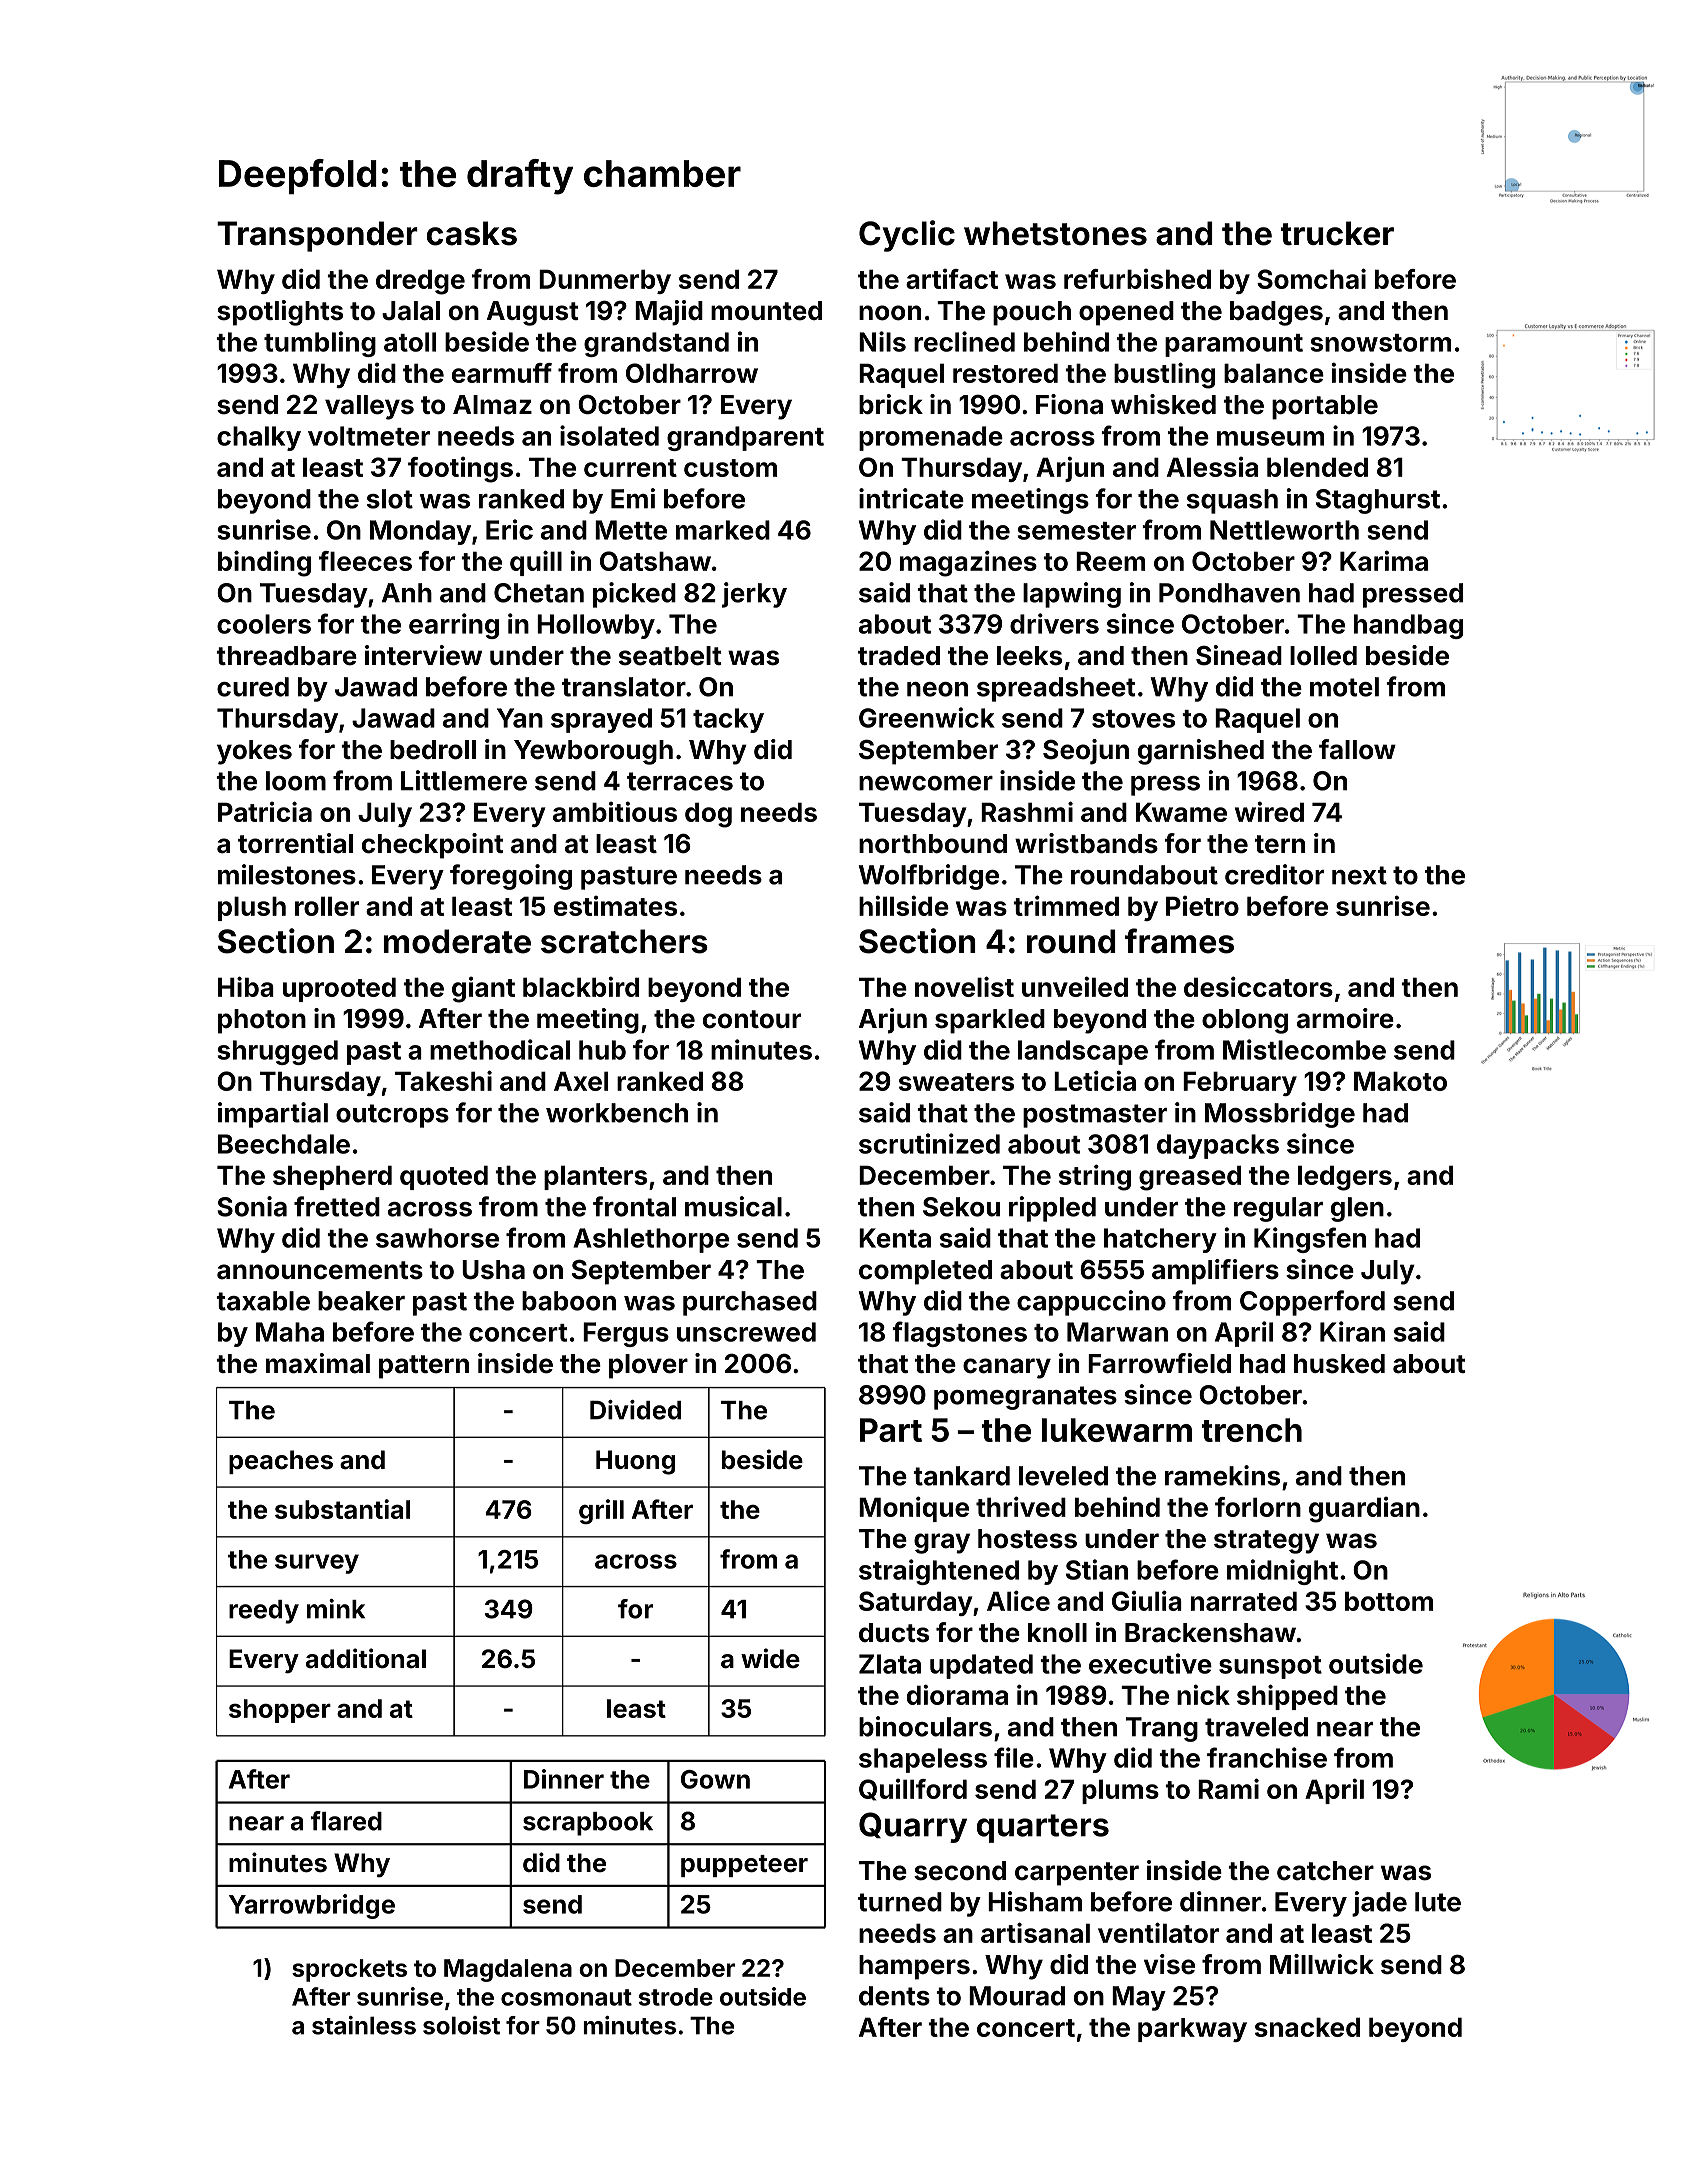 The width and height of the screenshot is (1683, 2178). I want to click on pouch, so click(1032, 313).
